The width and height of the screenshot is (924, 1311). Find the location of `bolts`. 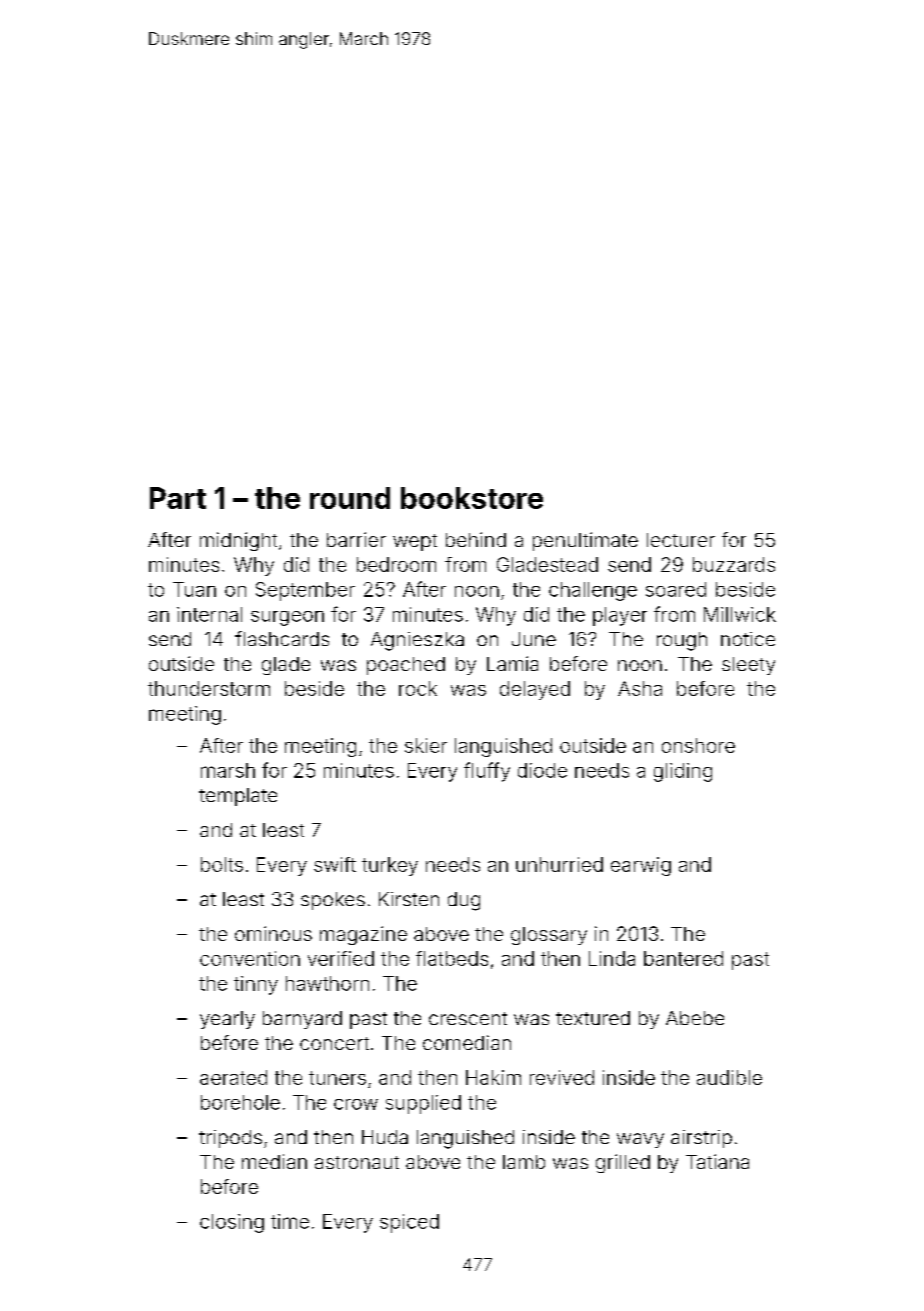

bolts is located at coordinates (222, 864).
